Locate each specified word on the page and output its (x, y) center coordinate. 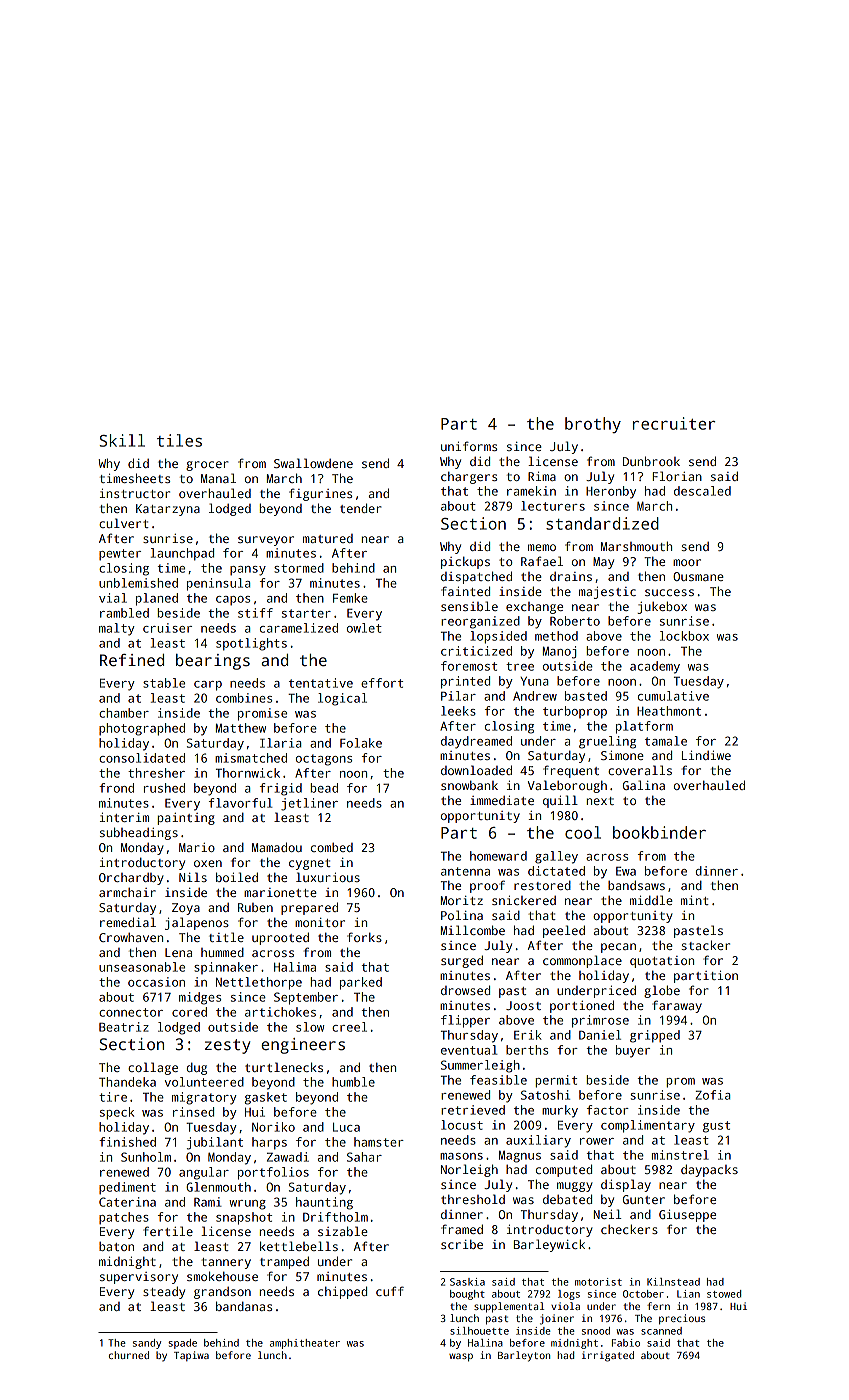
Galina (644, 785)
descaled (702, 491)
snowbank (469, 785)
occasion (156, 982)
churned (129, 1355)
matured (328, 538)
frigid (281, 789)
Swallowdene (313, 463)
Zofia (713, 1095)
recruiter (674, 423)
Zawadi (288, 1157)
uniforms (469, 446)
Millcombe (473, 930)
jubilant (215, 1143)
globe (662, 991)
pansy (248, 571)
